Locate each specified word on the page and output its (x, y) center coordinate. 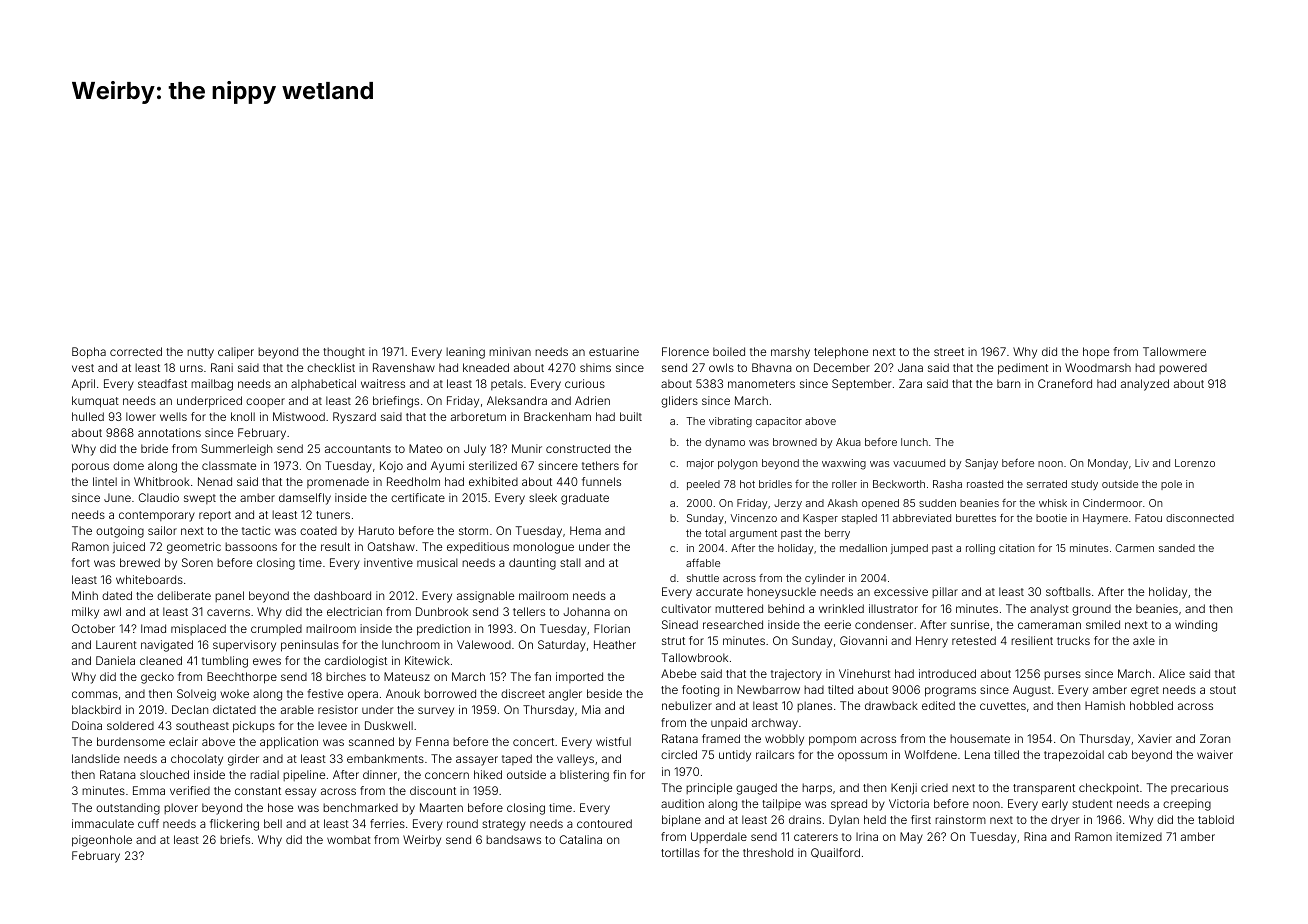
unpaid (729, 723)
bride (154, 448)
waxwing (844, 464)
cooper (265, 402)
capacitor (779, 422)
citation (1016, 548)
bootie (1051, 518)
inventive (388, 562)
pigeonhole (102, 841)
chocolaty (197, 760)
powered (1183, 369)
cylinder (825, 579)
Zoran (1215, 738)
